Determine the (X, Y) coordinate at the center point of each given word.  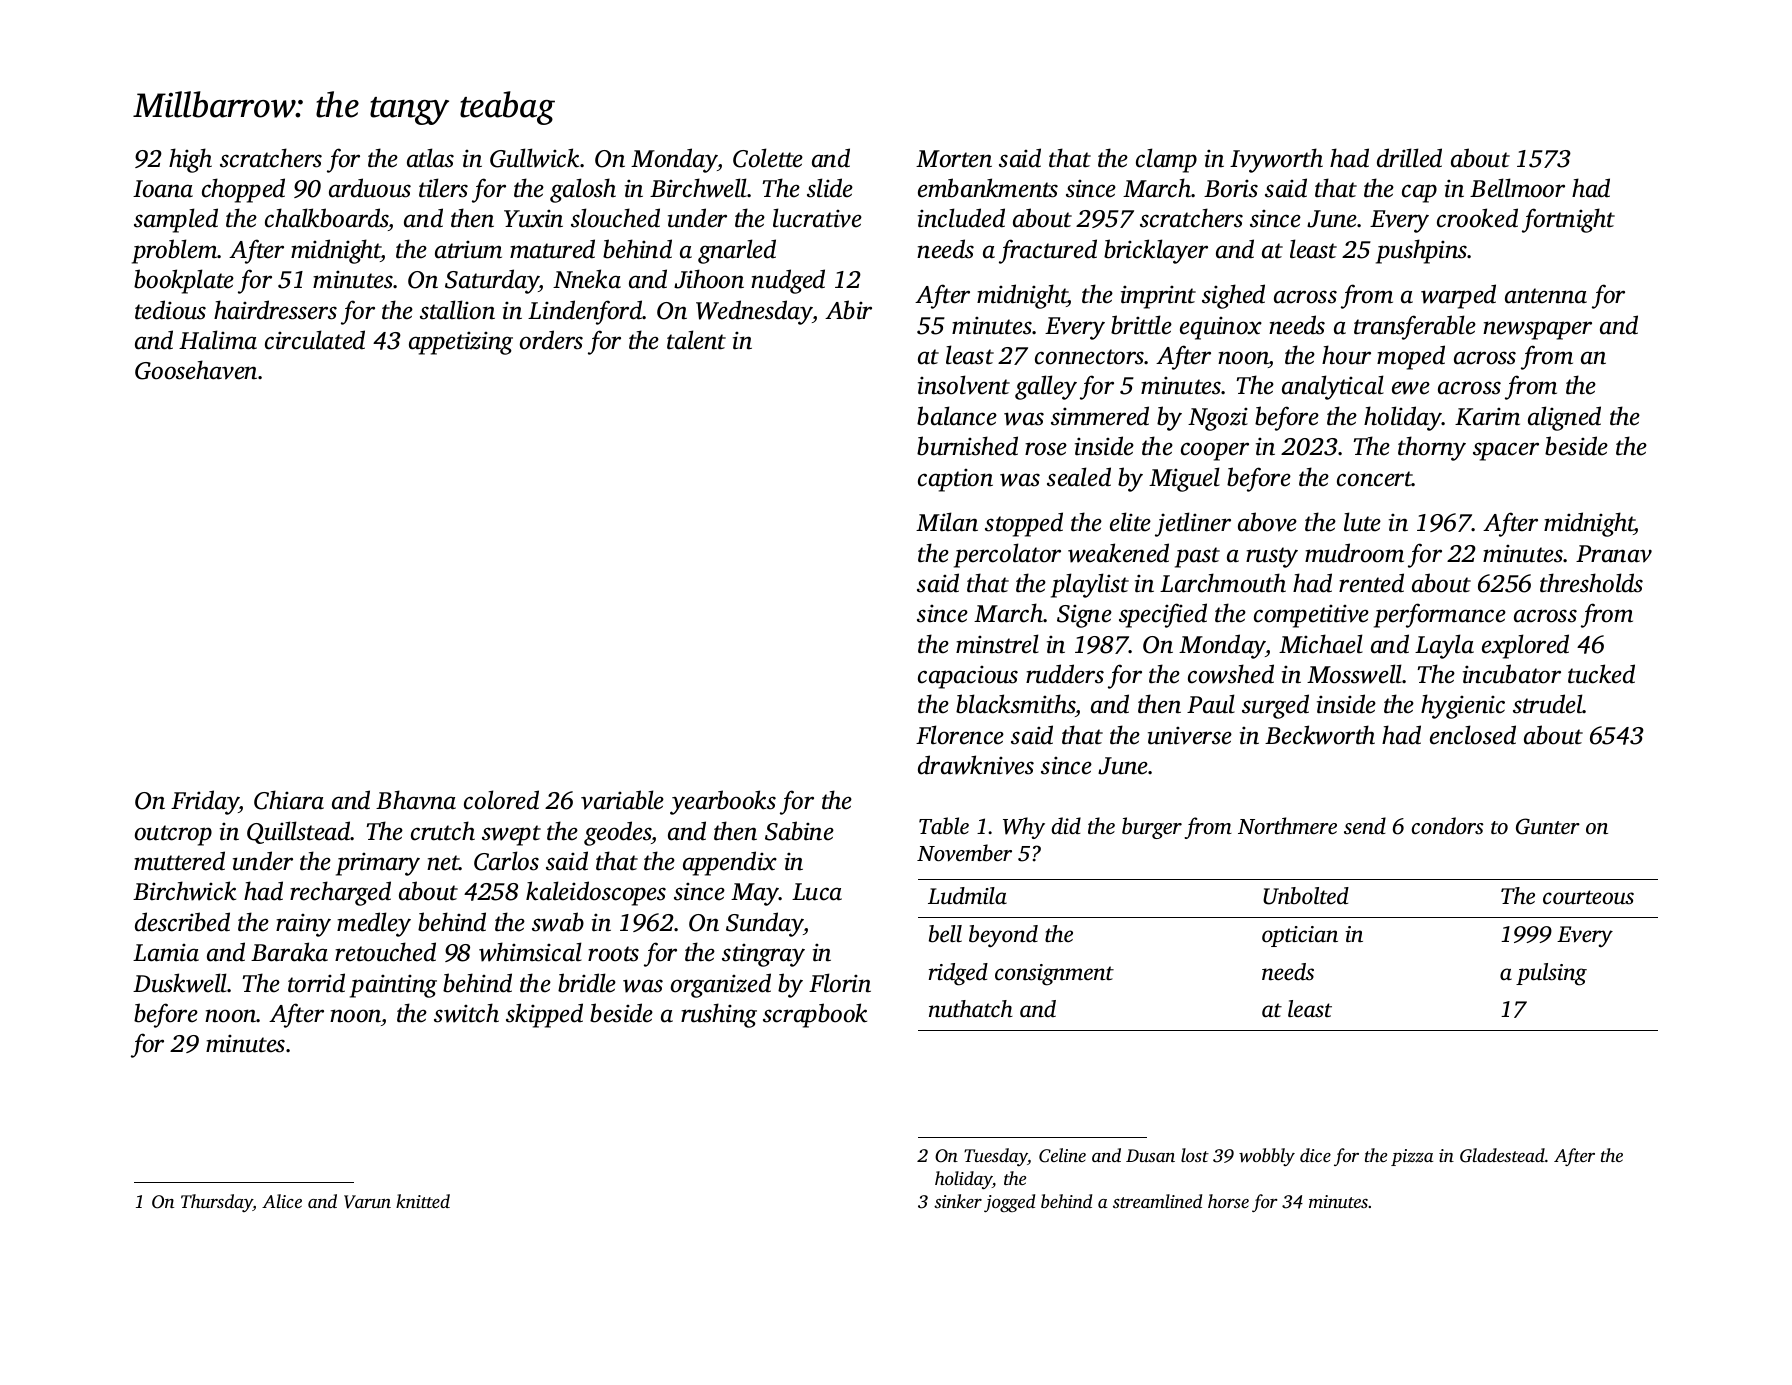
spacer (1506, 451)
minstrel (997, 644)
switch (466, 1013)
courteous (1588, 897)
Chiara (289, 800)
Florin (840, 983)
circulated (315, 340)
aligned (1564, 418)
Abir (848, 310)
